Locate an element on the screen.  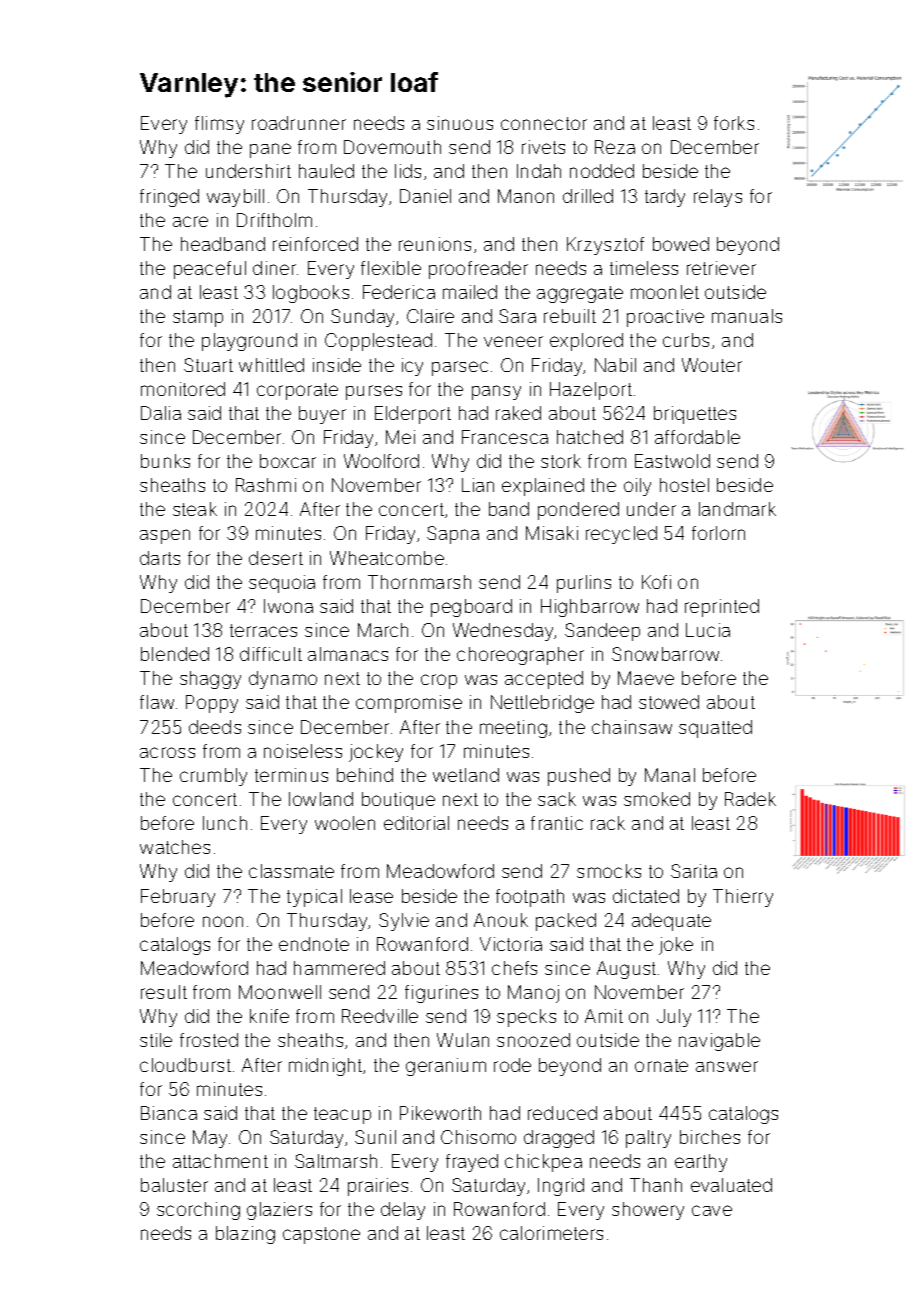
lowland is located at coordinates (321, 799).
